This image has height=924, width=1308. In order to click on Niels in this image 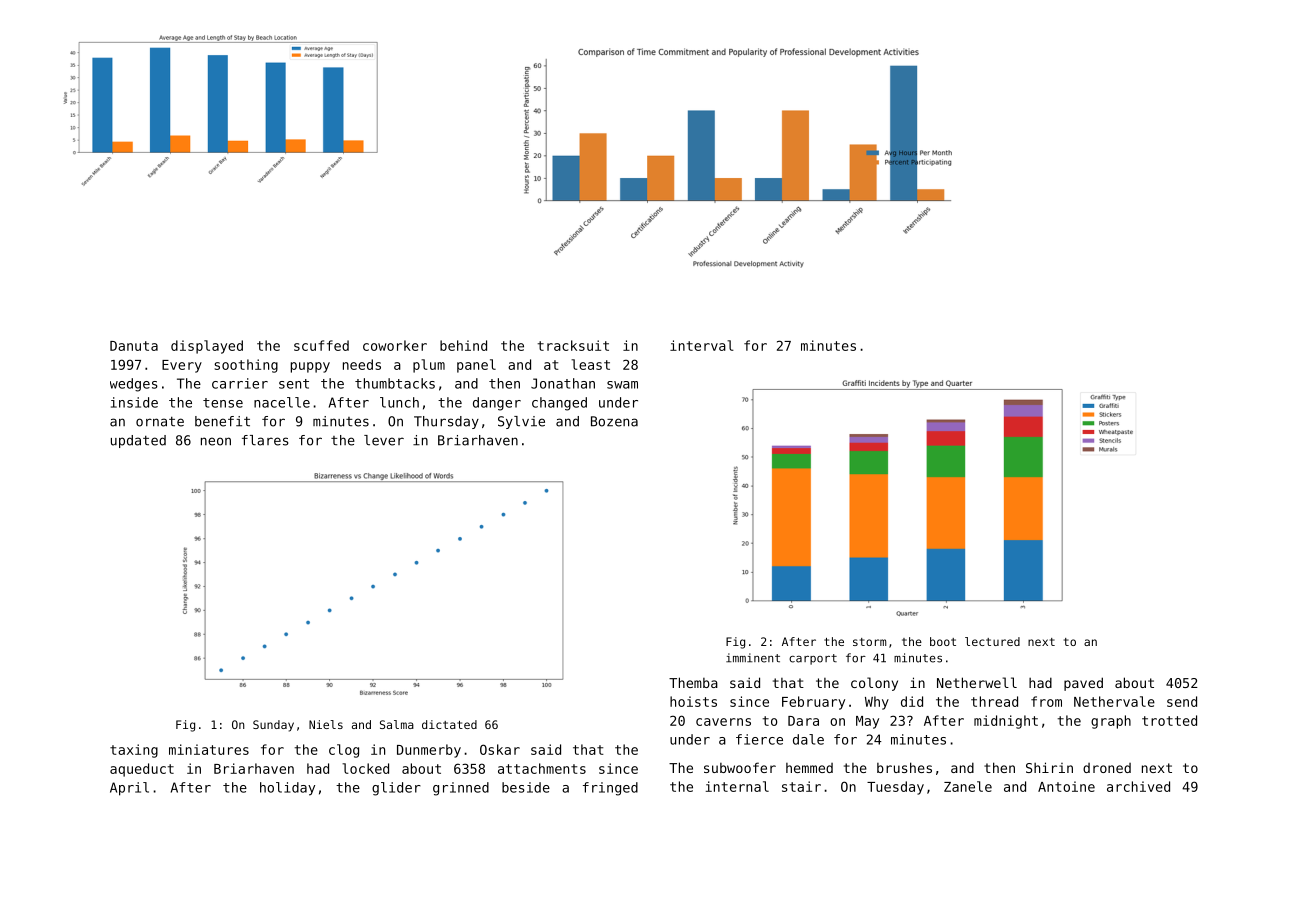, I will do `click(326, 724)`.
